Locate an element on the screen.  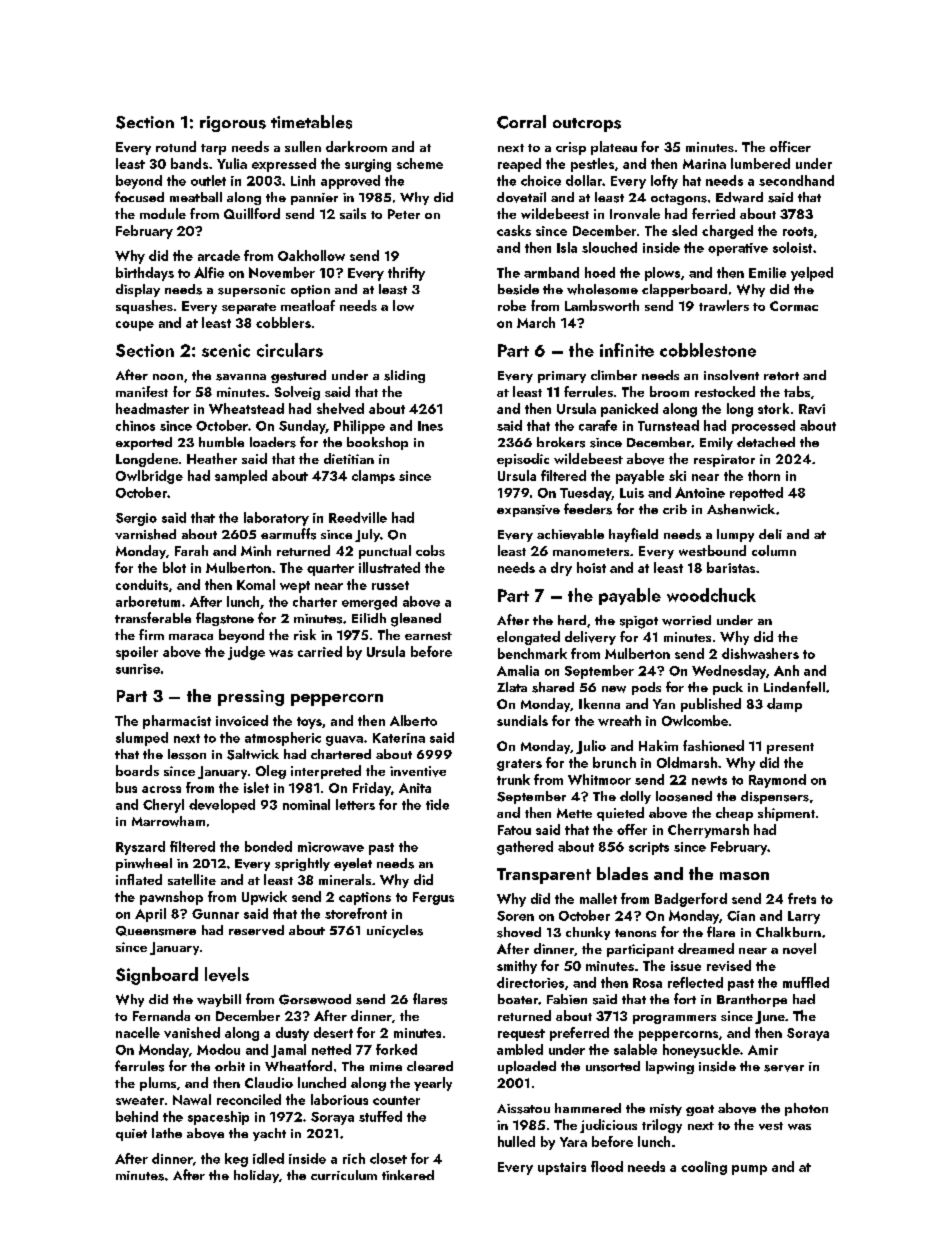
Fatou is located at coordinates (514, 830).
